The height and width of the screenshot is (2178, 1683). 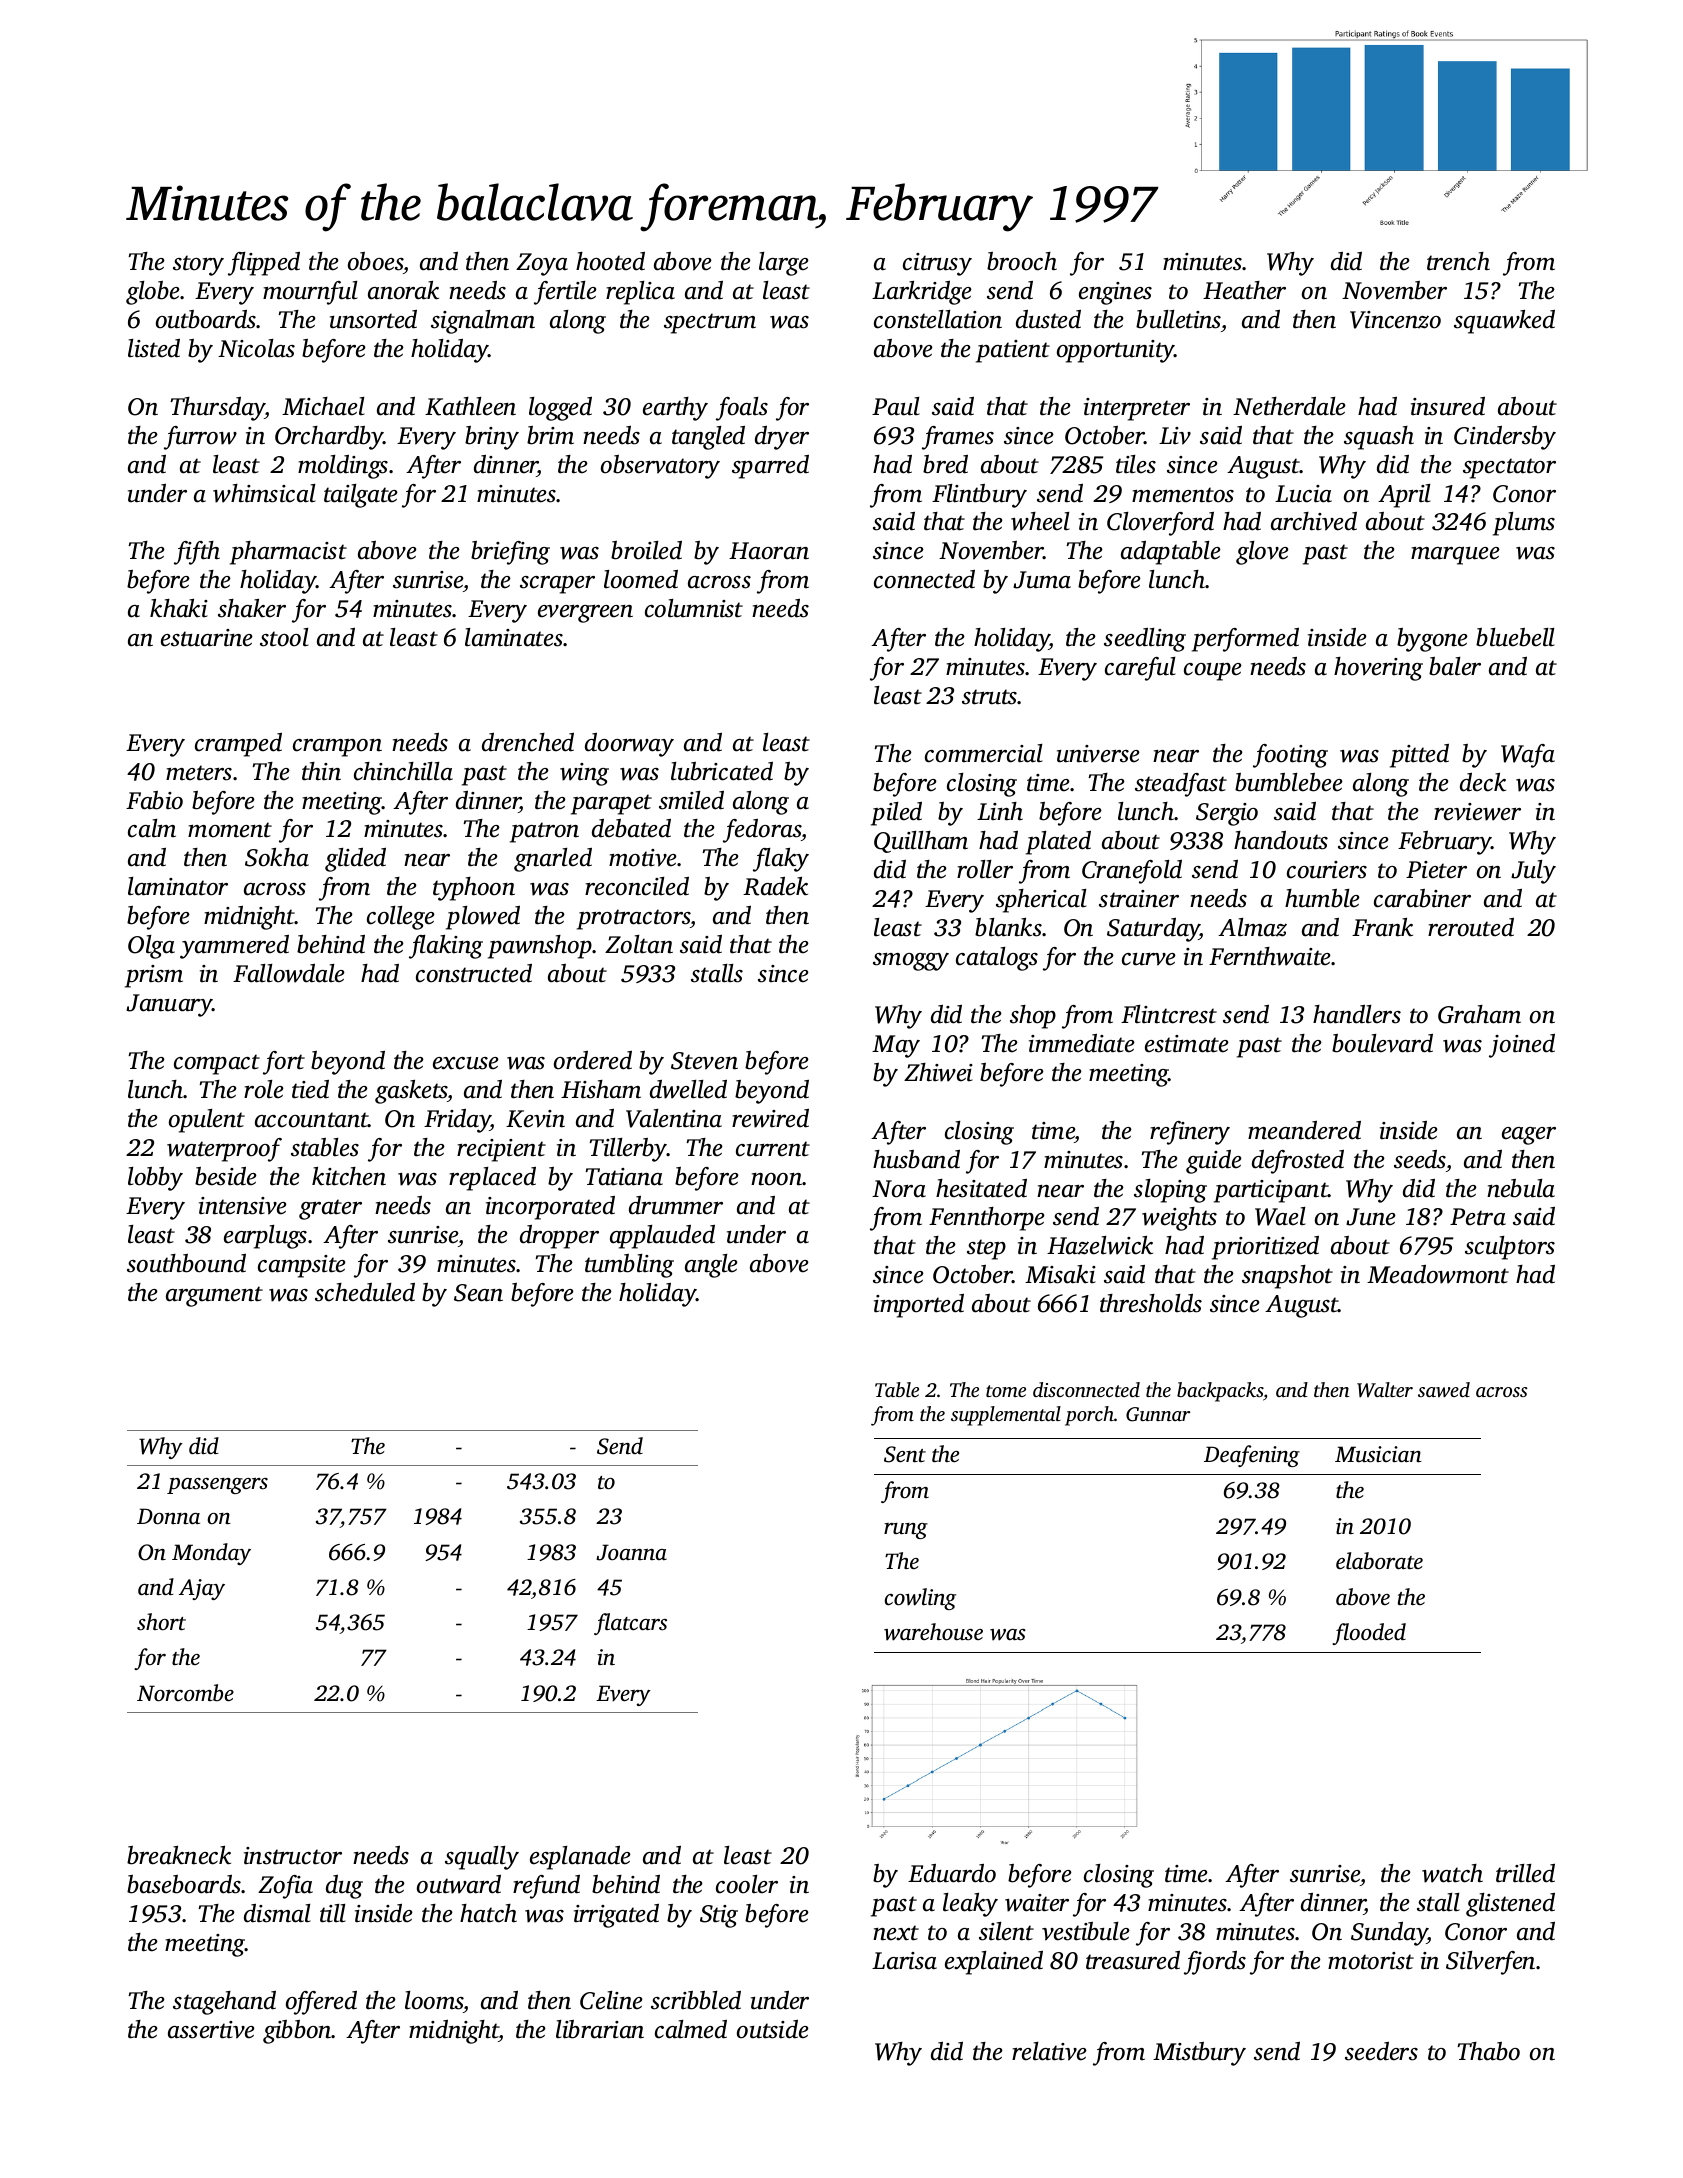 I want to click on southbound, so click(x=186, y=1263).
